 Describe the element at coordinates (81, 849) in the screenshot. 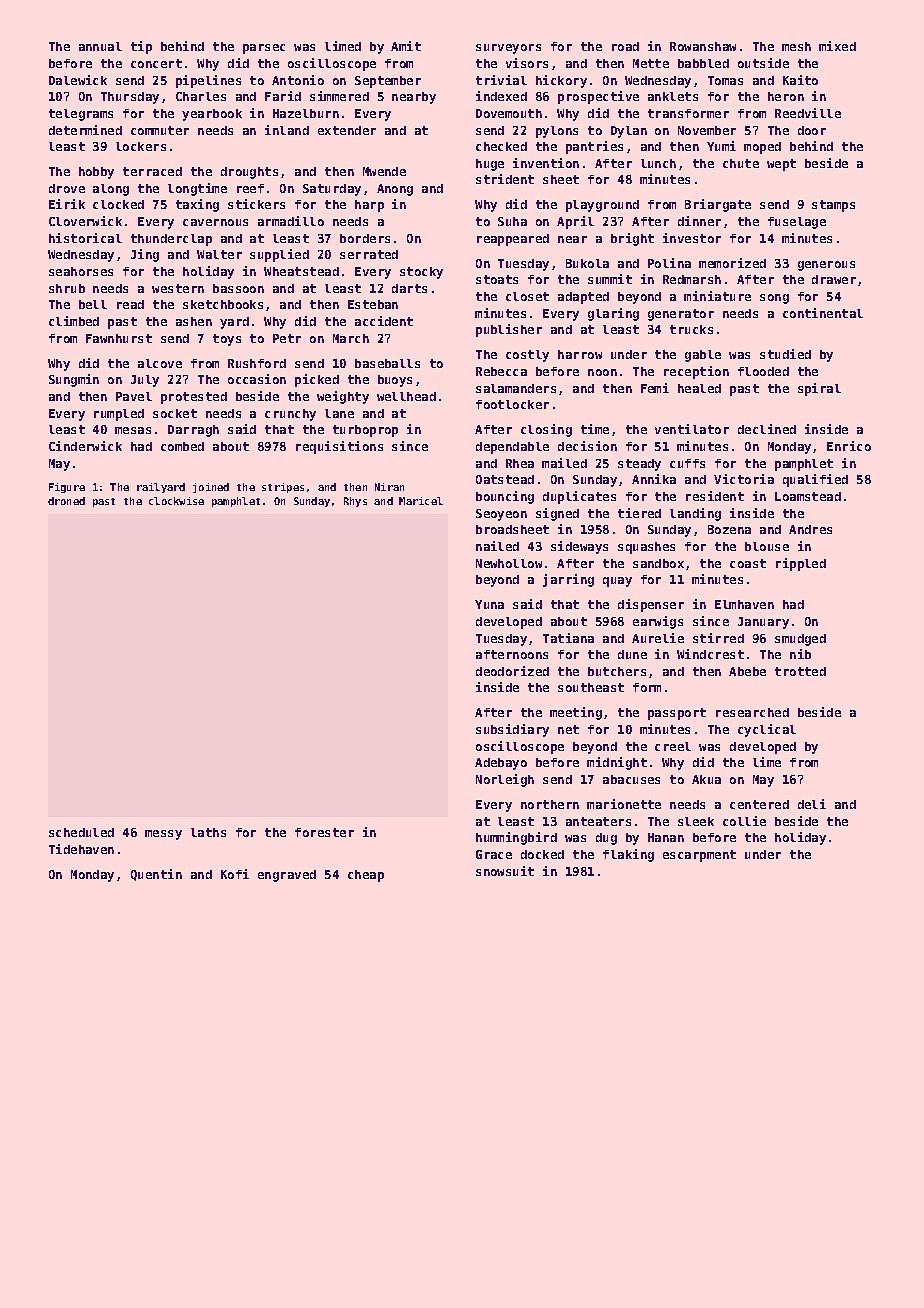

I see `Tidehaven` at that location.
